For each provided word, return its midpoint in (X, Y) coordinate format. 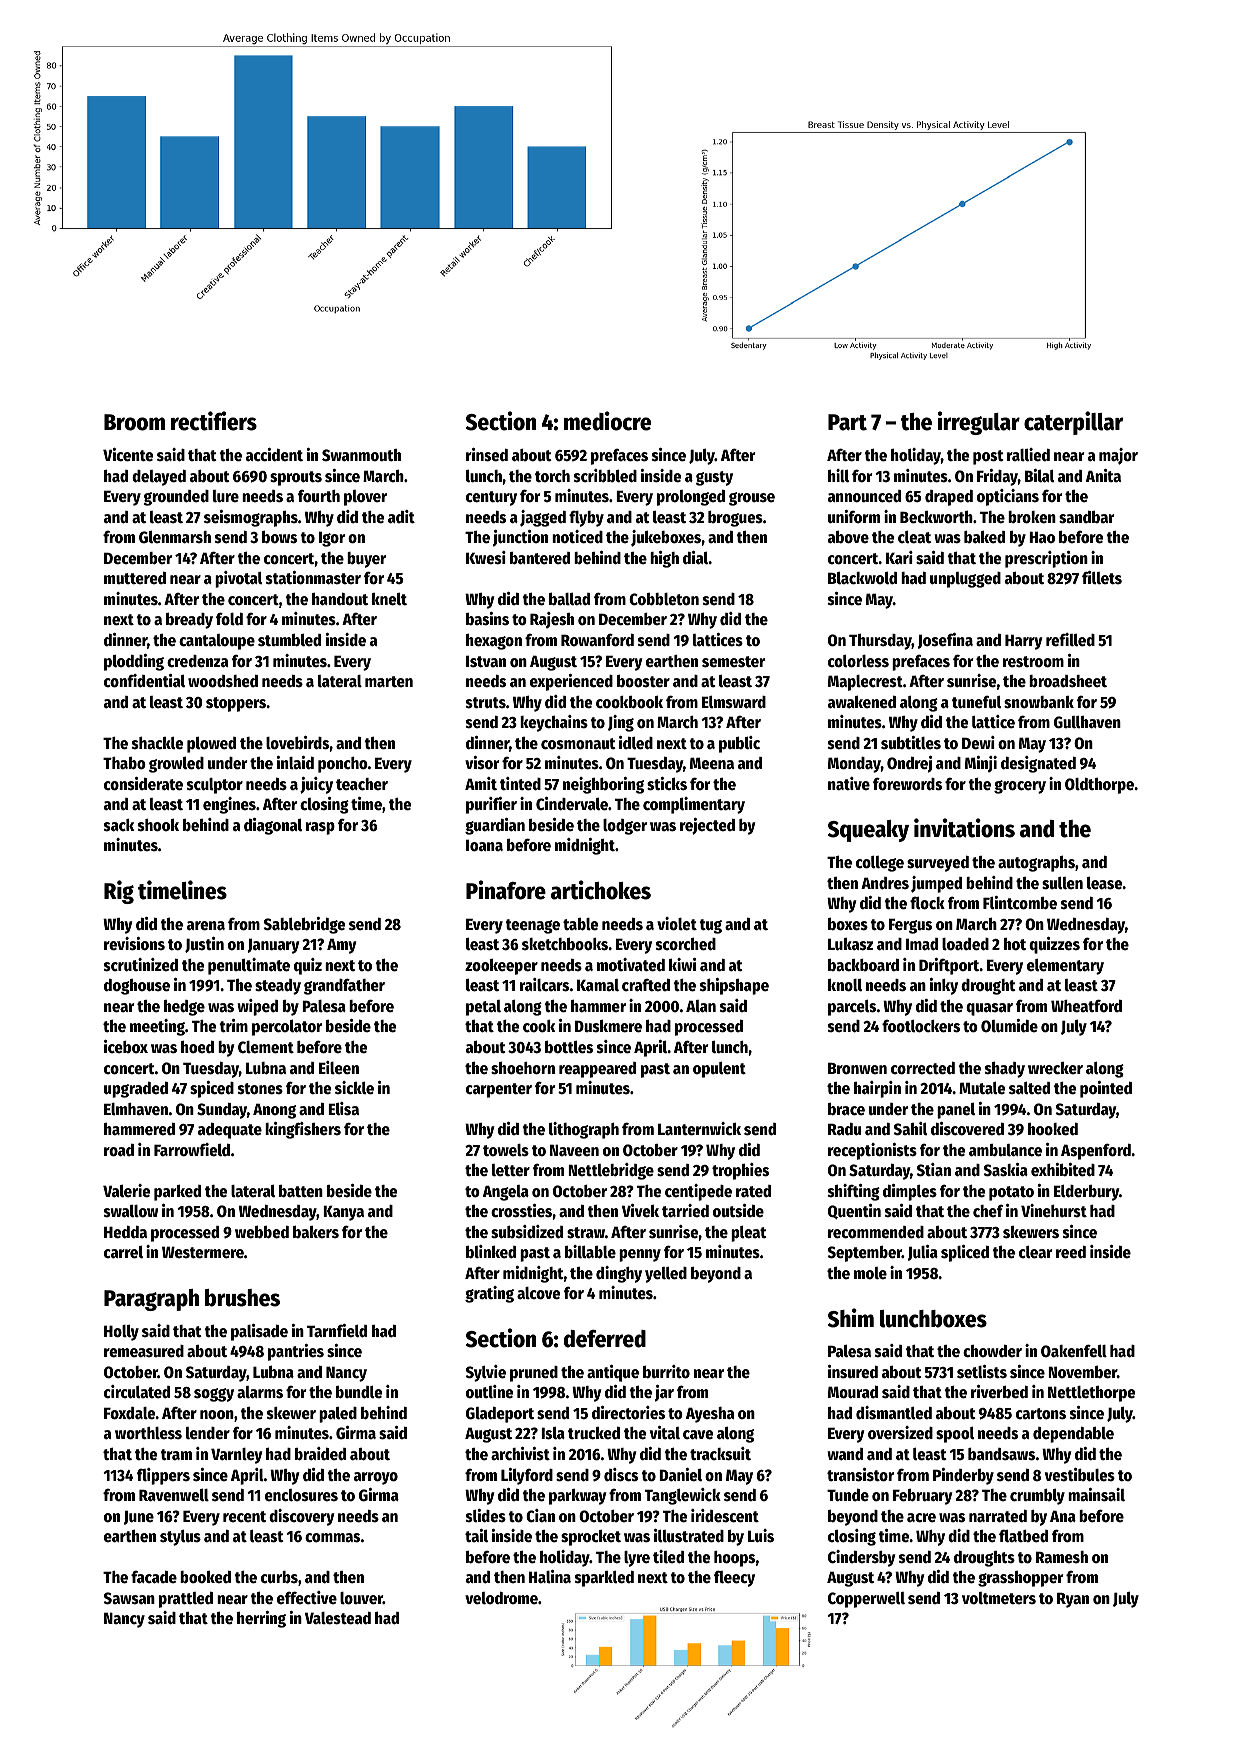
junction (520, 538)
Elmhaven (136, 1109)
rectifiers (214, 421)
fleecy (734, 1578)
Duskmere (608, 1026)
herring (261, 1619)
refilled (1070, 640)
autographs (1036, 864)
